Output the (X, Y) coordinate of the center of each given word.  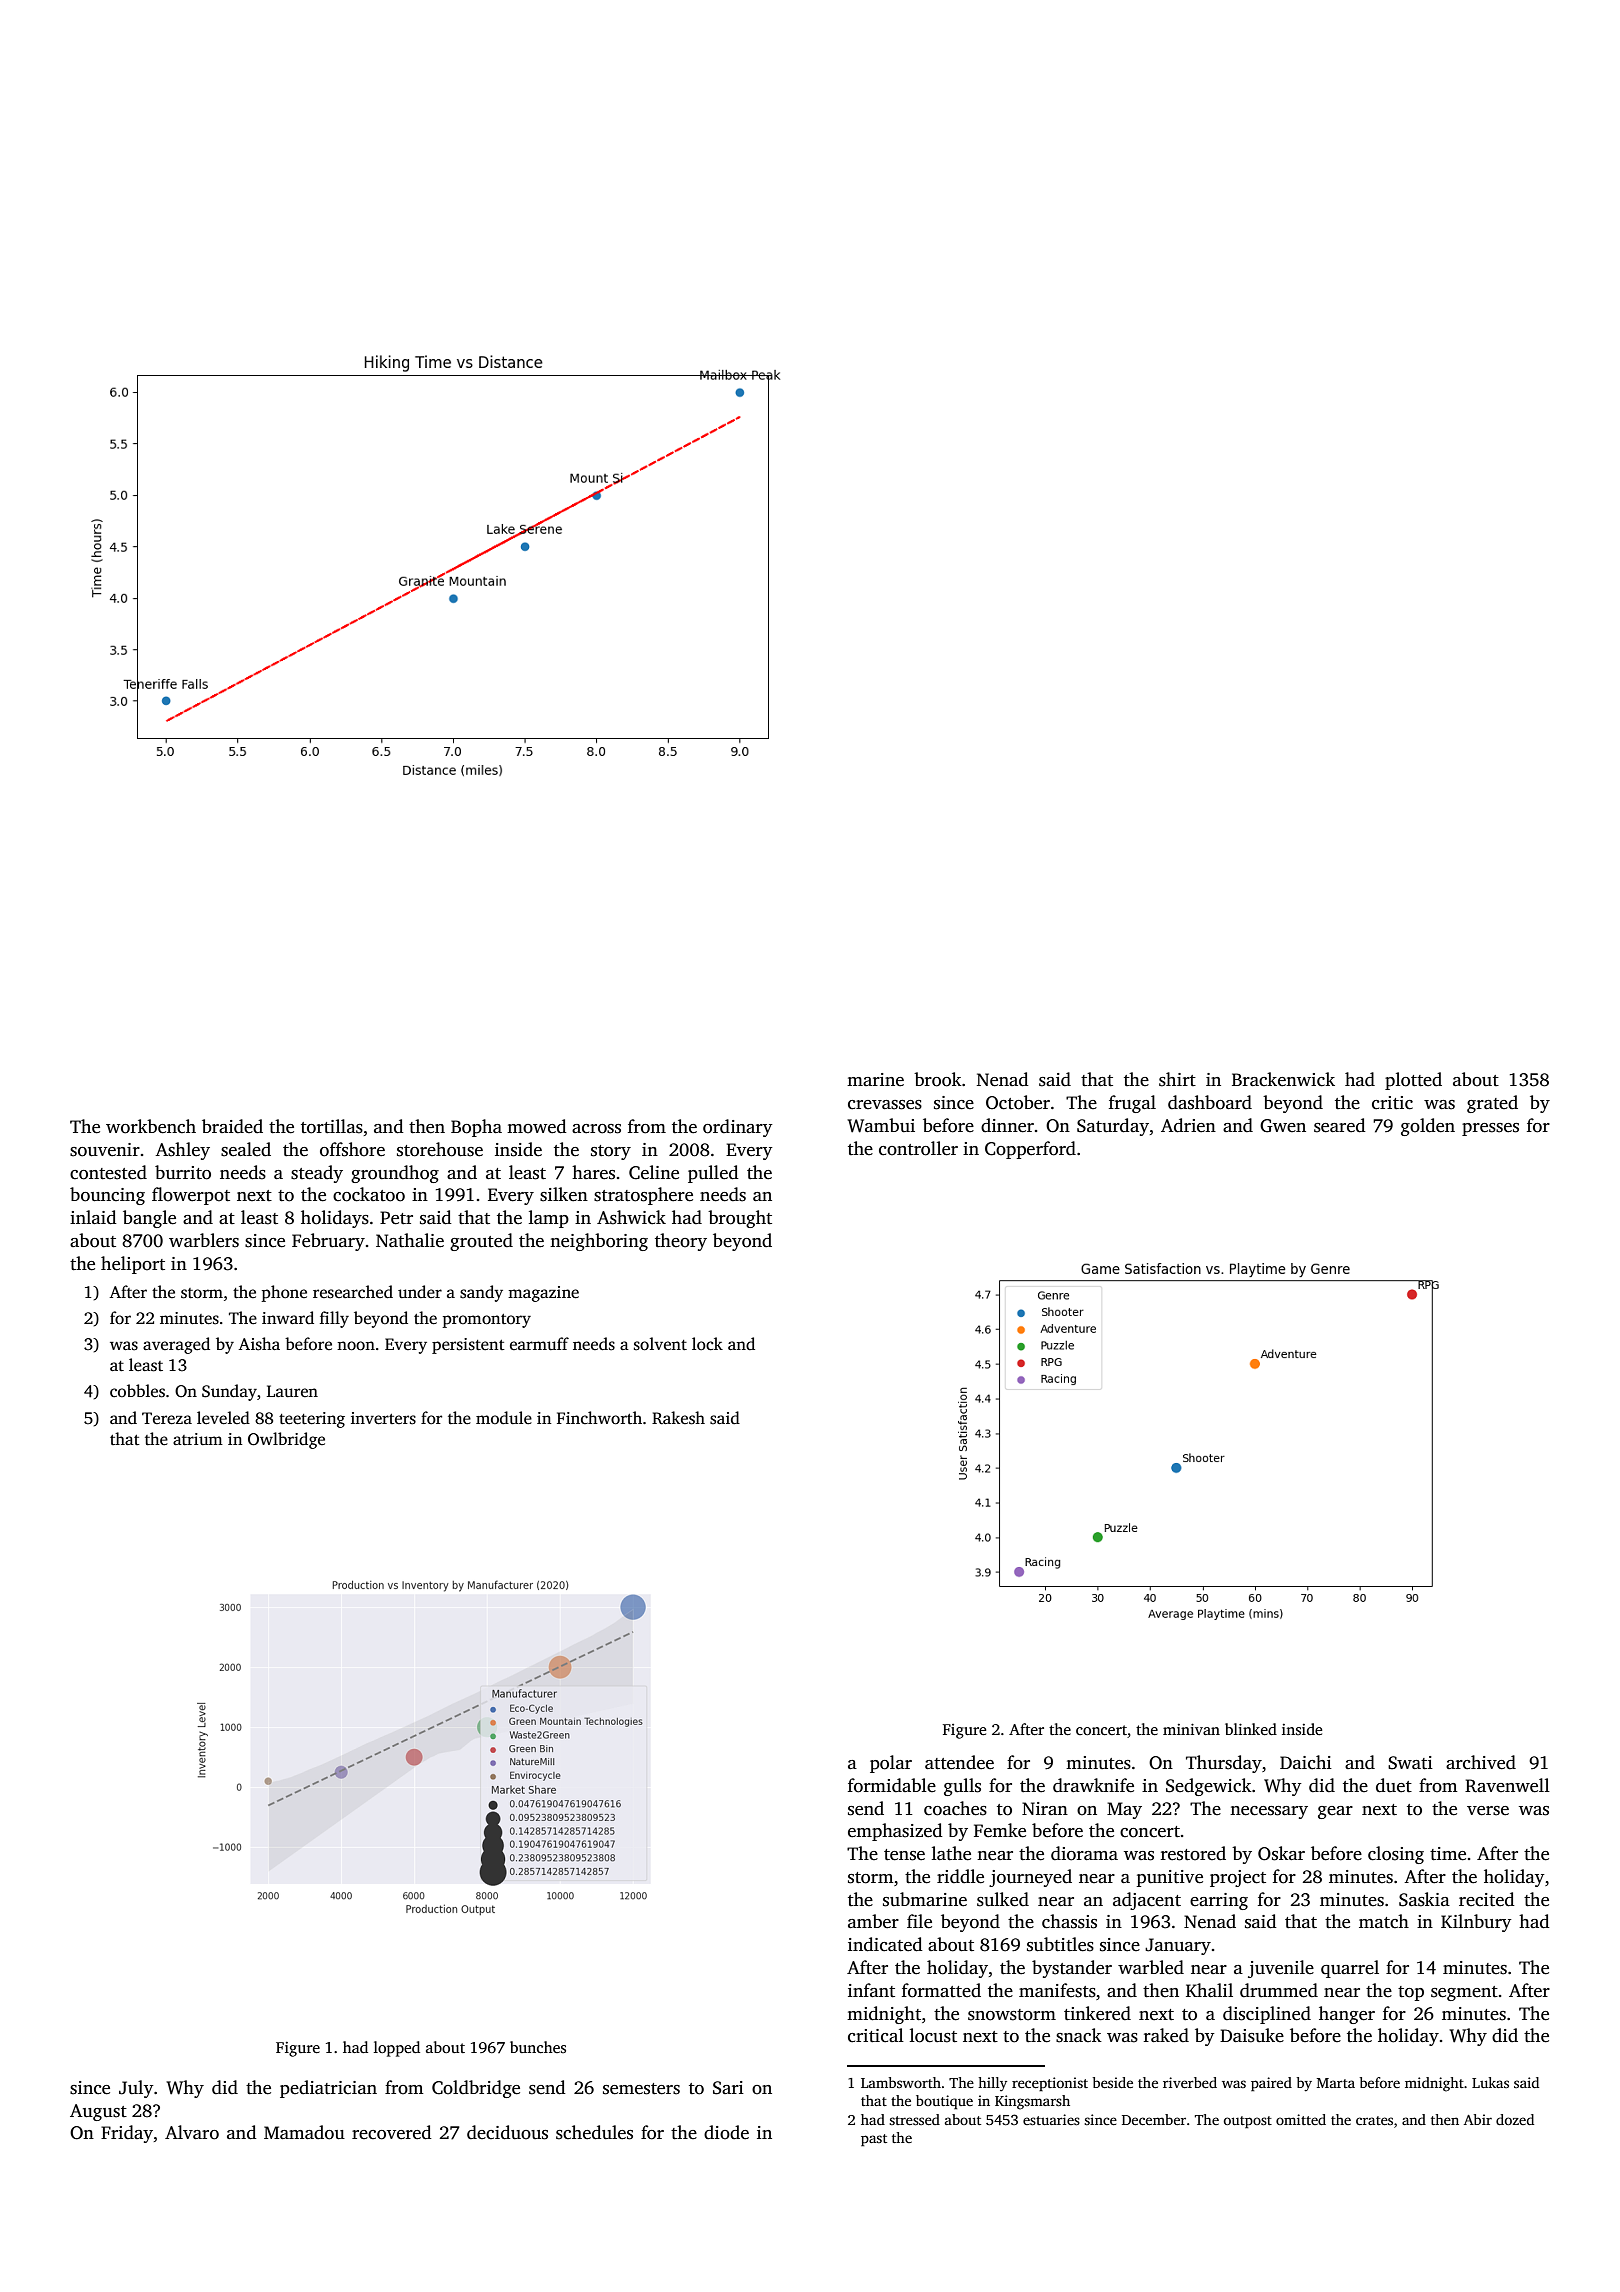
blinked (1251, 1729)
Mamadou (304, 2132)
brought (740, 1219)
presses (1490, 1129)
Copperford (1030, 1150)
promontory (487, 1321)
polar (891, 1764)
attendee (959, 1762)
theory (681, 1242)
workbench (151, 1126)
